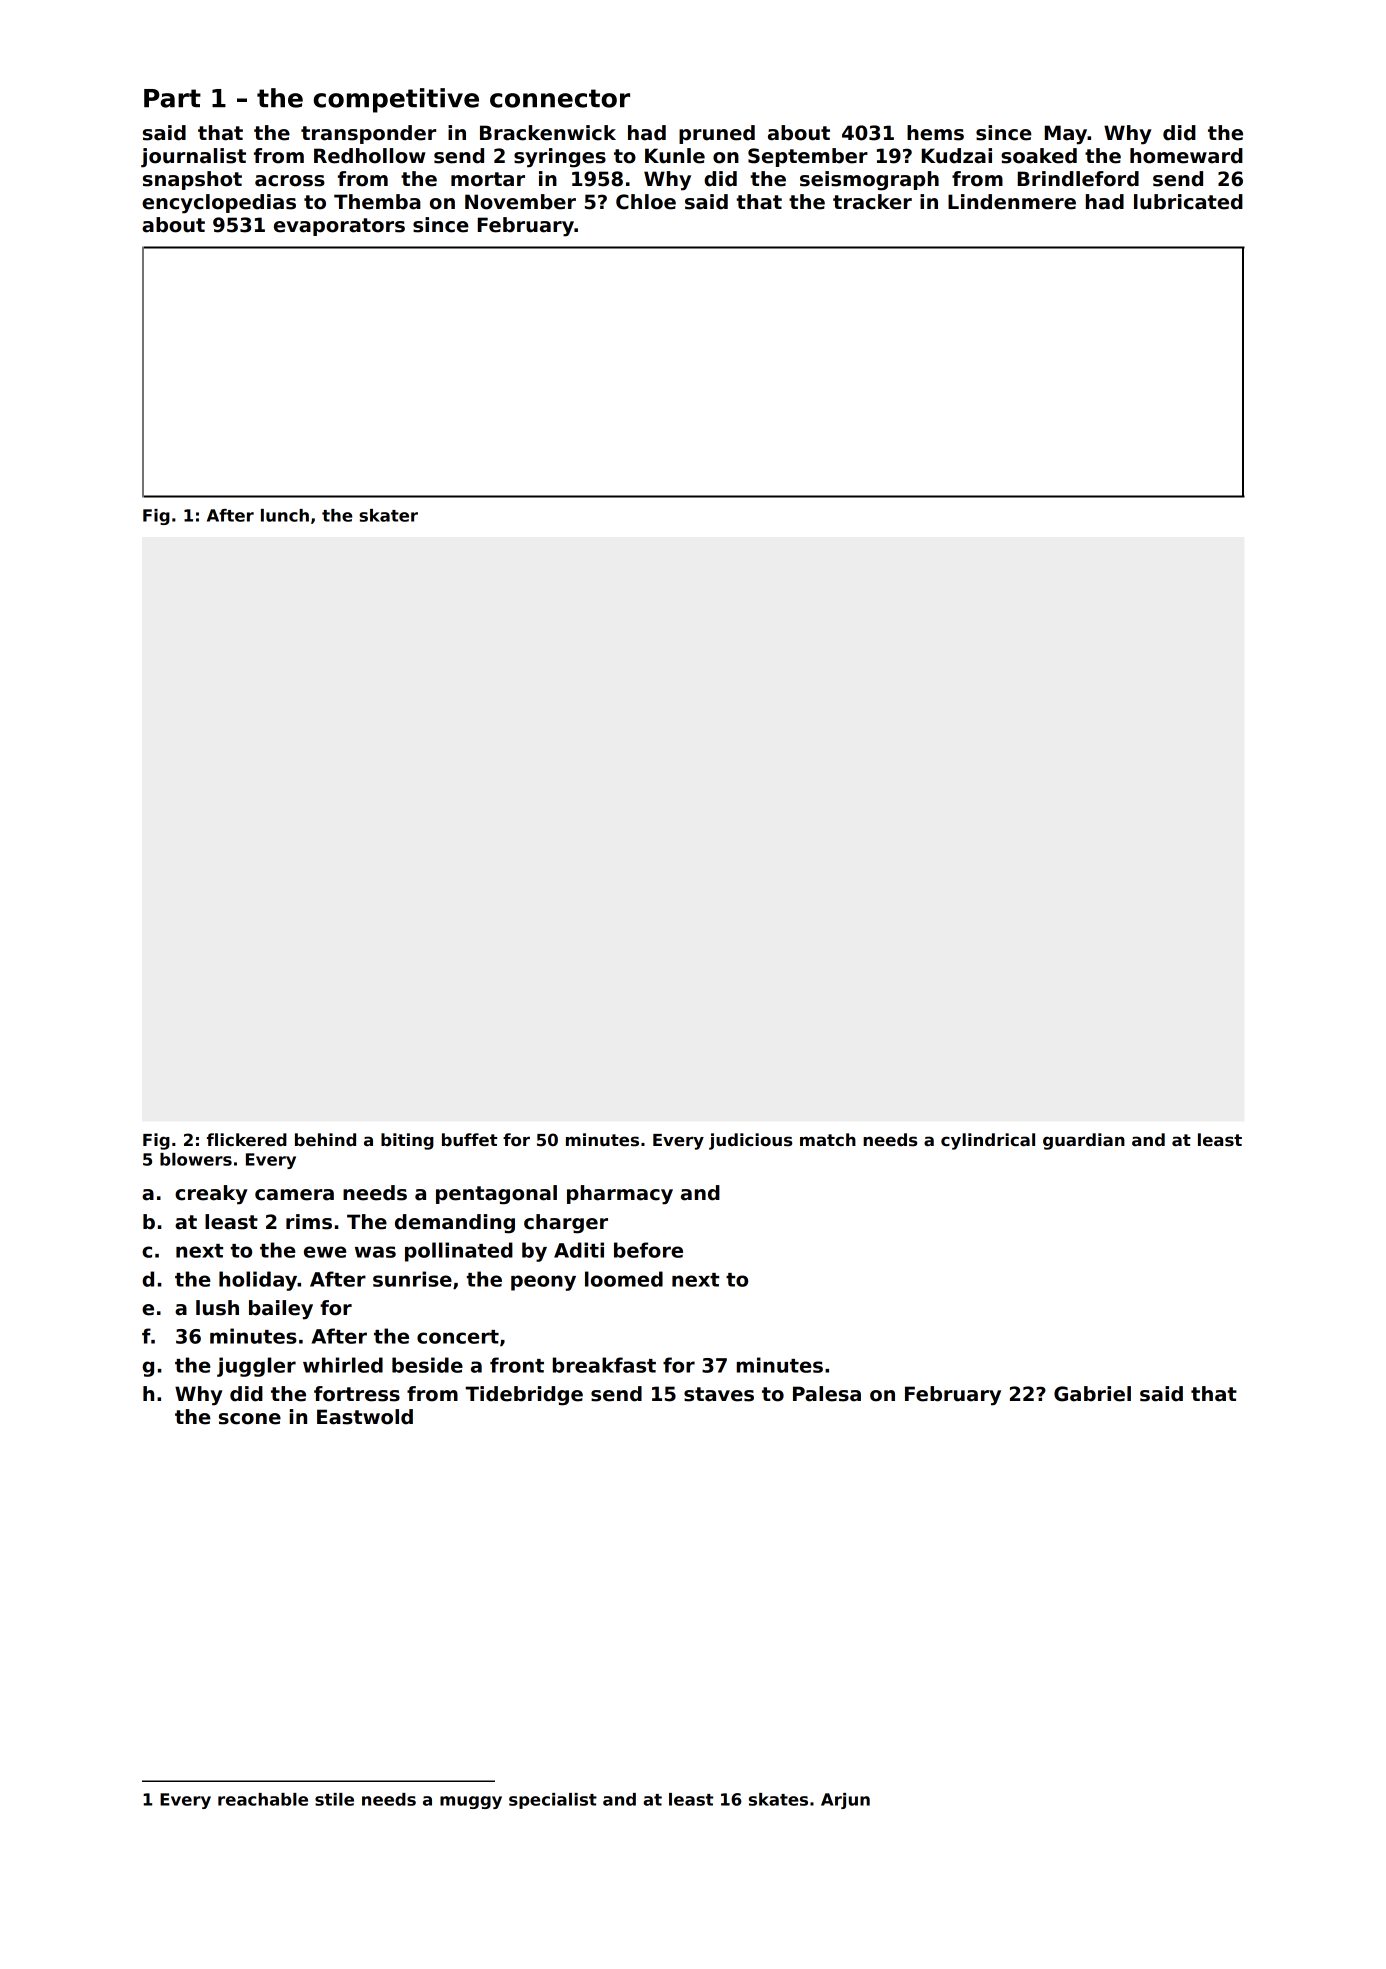  I want to click on cylindrical, so click(988, 1141).
